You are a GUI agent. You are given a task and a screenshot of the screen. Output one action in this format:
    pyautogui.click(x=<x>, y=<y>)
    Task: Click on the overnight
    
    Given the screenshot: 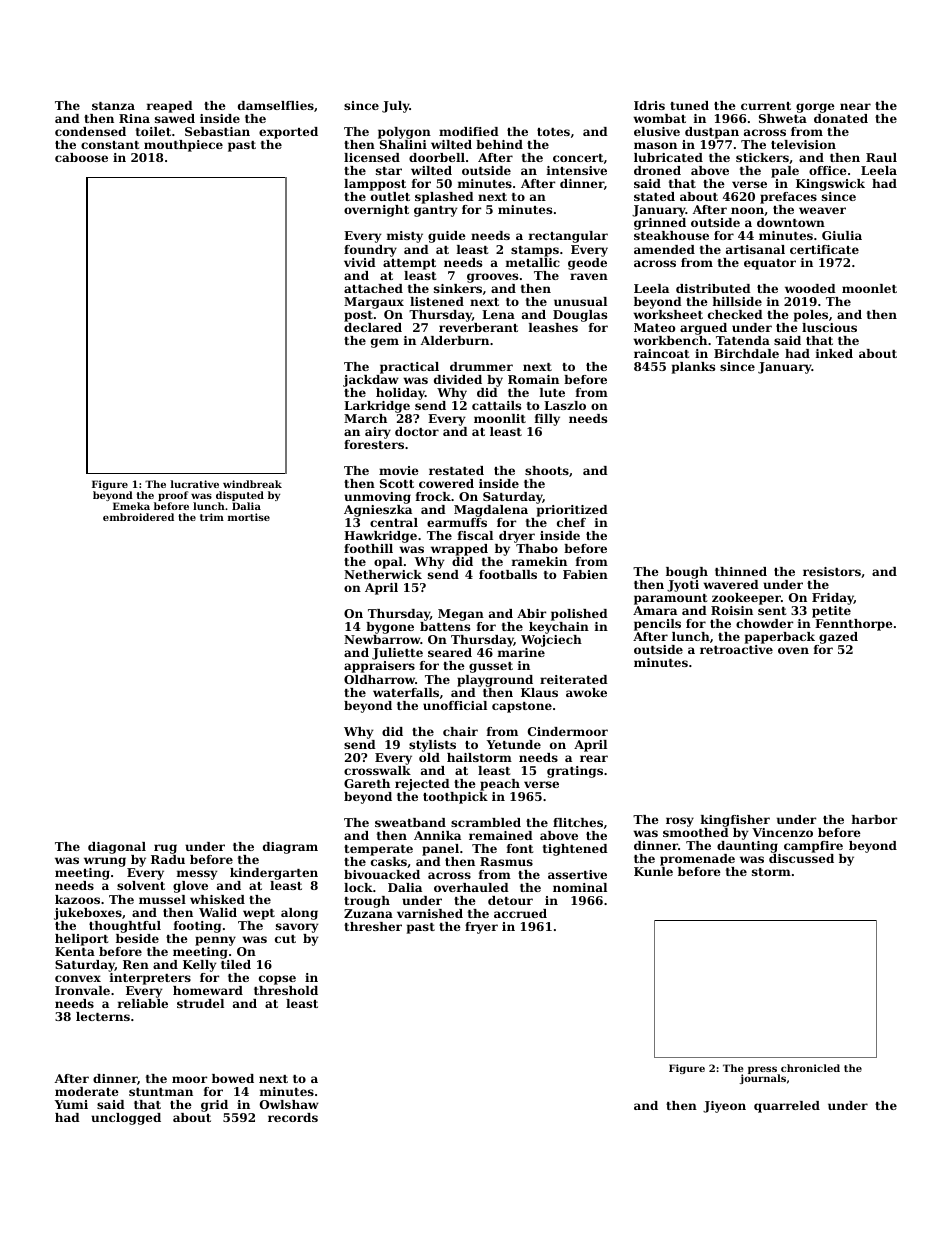 What is the action you would take?
    pyautogui.click(x=376, y=211)
